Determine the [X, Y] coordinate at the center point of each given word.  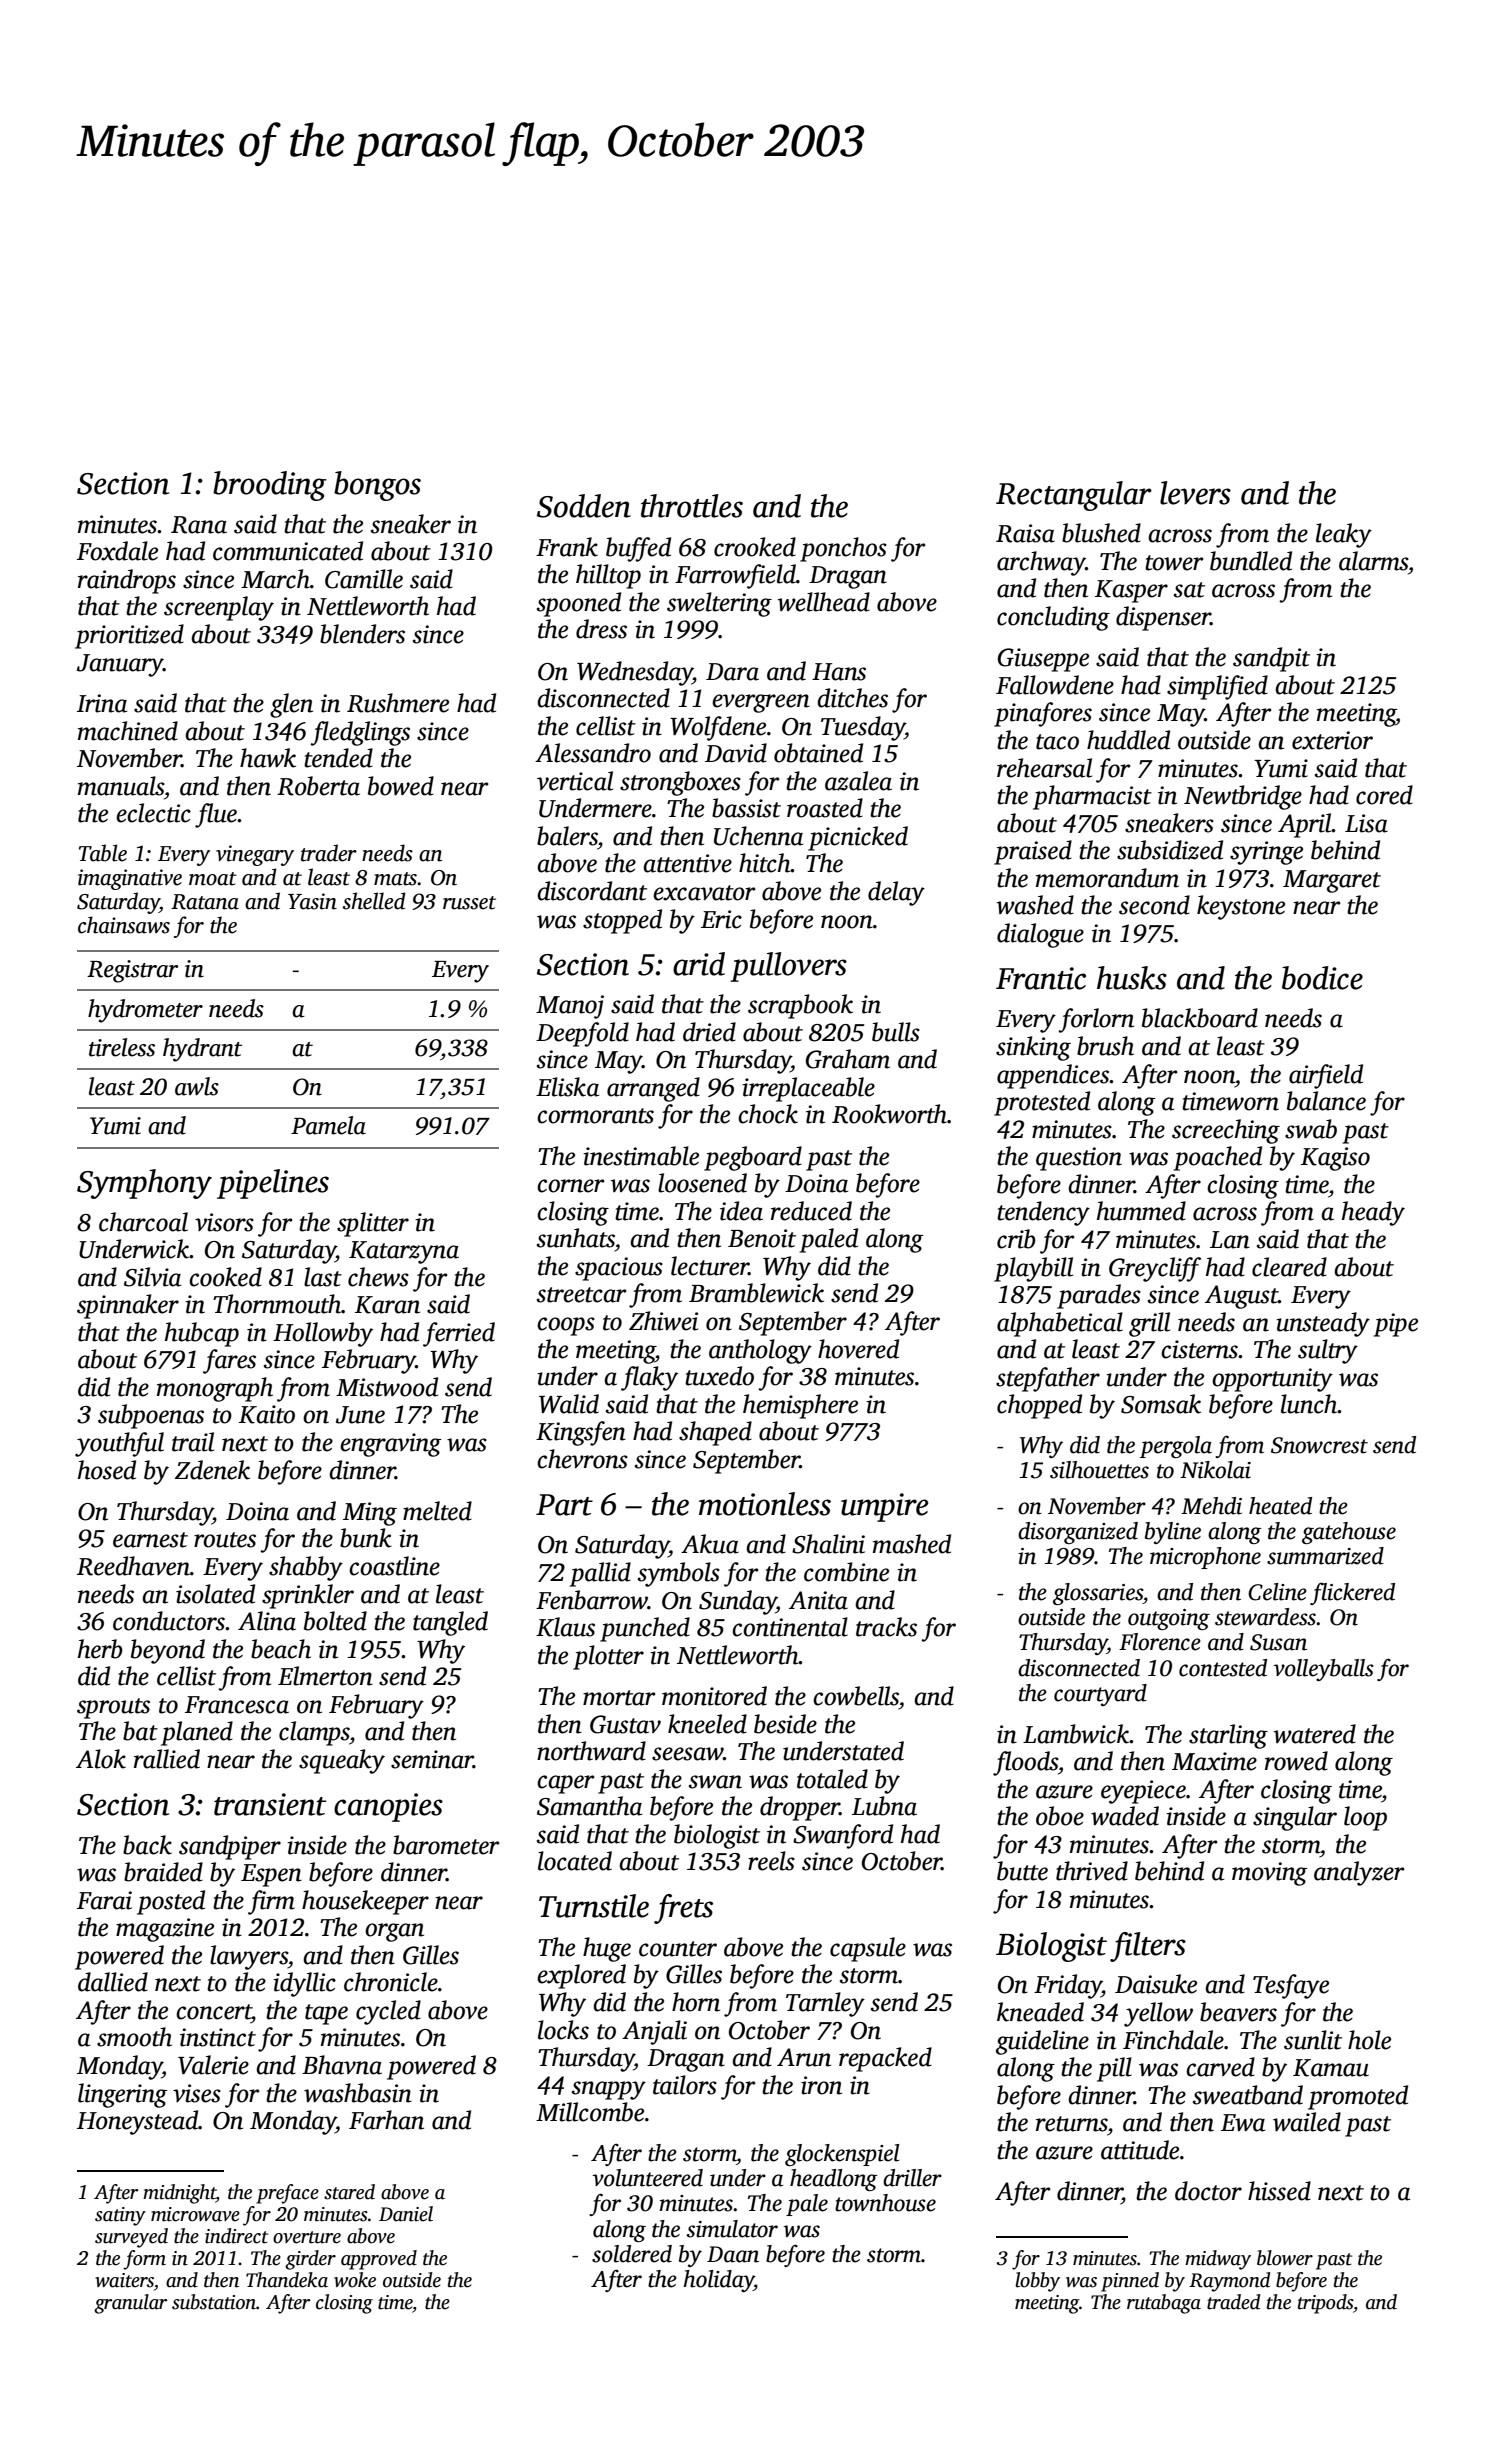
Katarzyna [404, 1252]
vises [197, 2093]
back [147, 1845]
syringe [1266, 853]
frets [683, 1909]
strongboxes [680, 783]
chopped [1039, 1406]
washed [1035, 905]
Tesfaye [1291, 1986]
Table [103, 853]
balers [567, 836]
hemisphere [800, 1406]
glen [291, 705]
